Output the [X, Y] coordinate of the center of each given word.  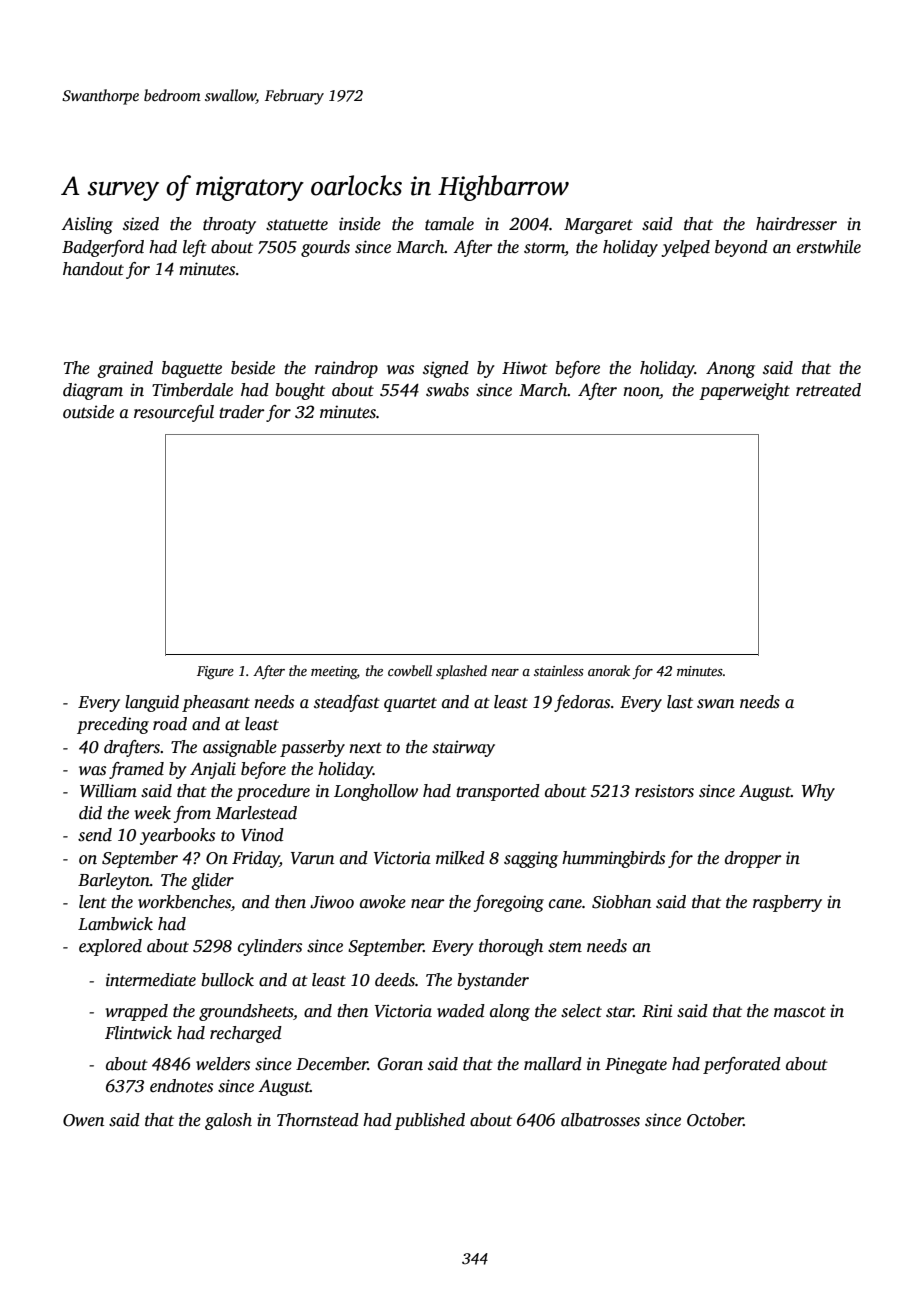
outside [88, 412]
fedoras [582, 703]
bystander [493, 981]
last [680, 702]
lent [93, 902]
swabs [447, 390]
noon [641, 393]
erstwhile [829, 247]
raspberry [787, 903]
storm [544, 248]
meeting [334, 672]
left [195, 248]
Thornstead [318, 1120]
